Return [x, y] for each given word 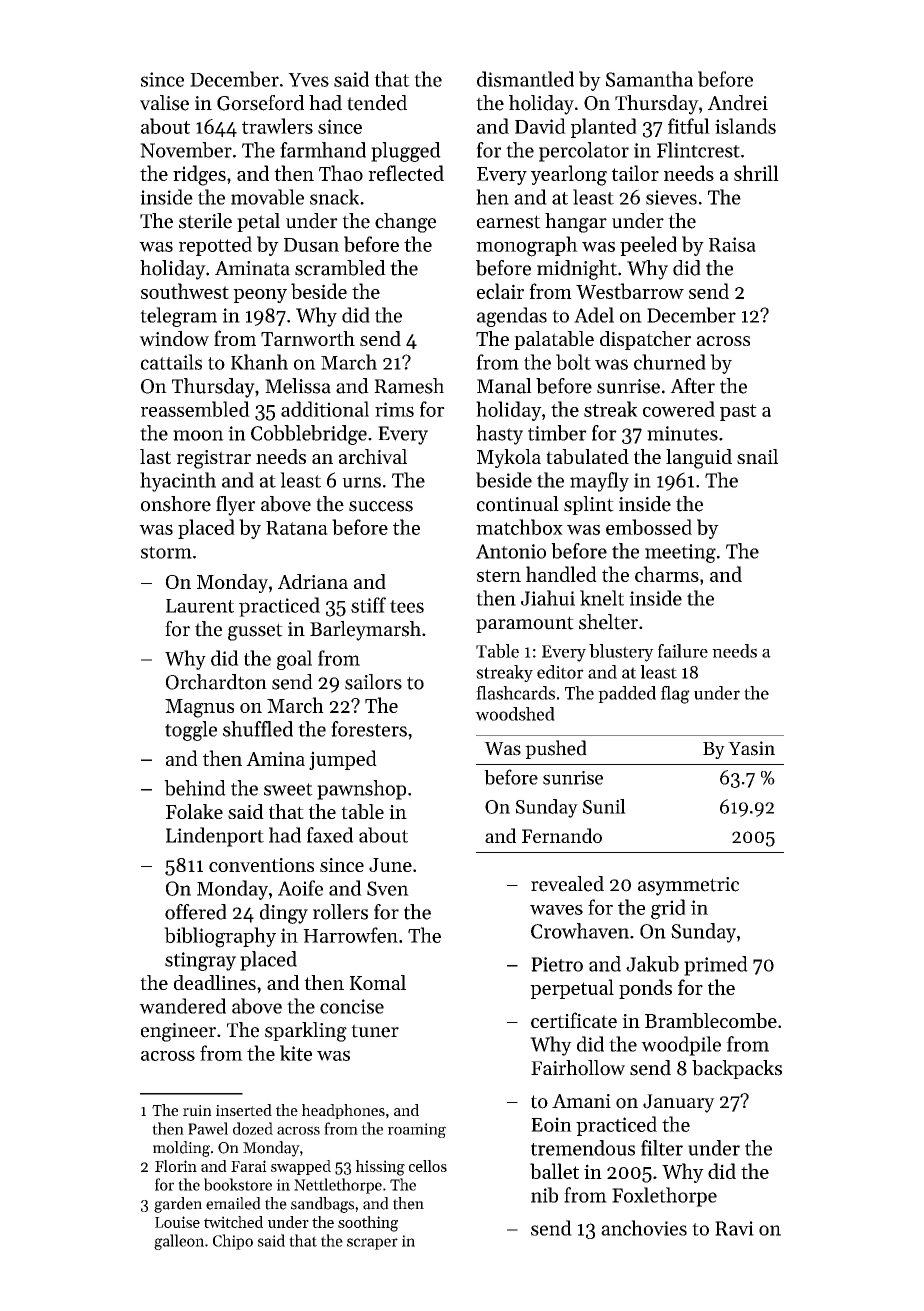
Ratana [297, 528]
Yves [308, 80]
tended [377, 103]
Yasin [751, 748]
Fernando [562, 835]
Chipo [233, 1242]
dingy [284, 914]
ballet [554, 1171]
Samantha [649, 79]
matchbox [519, 527]
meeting [680, 553]
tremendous [583, 1148]
